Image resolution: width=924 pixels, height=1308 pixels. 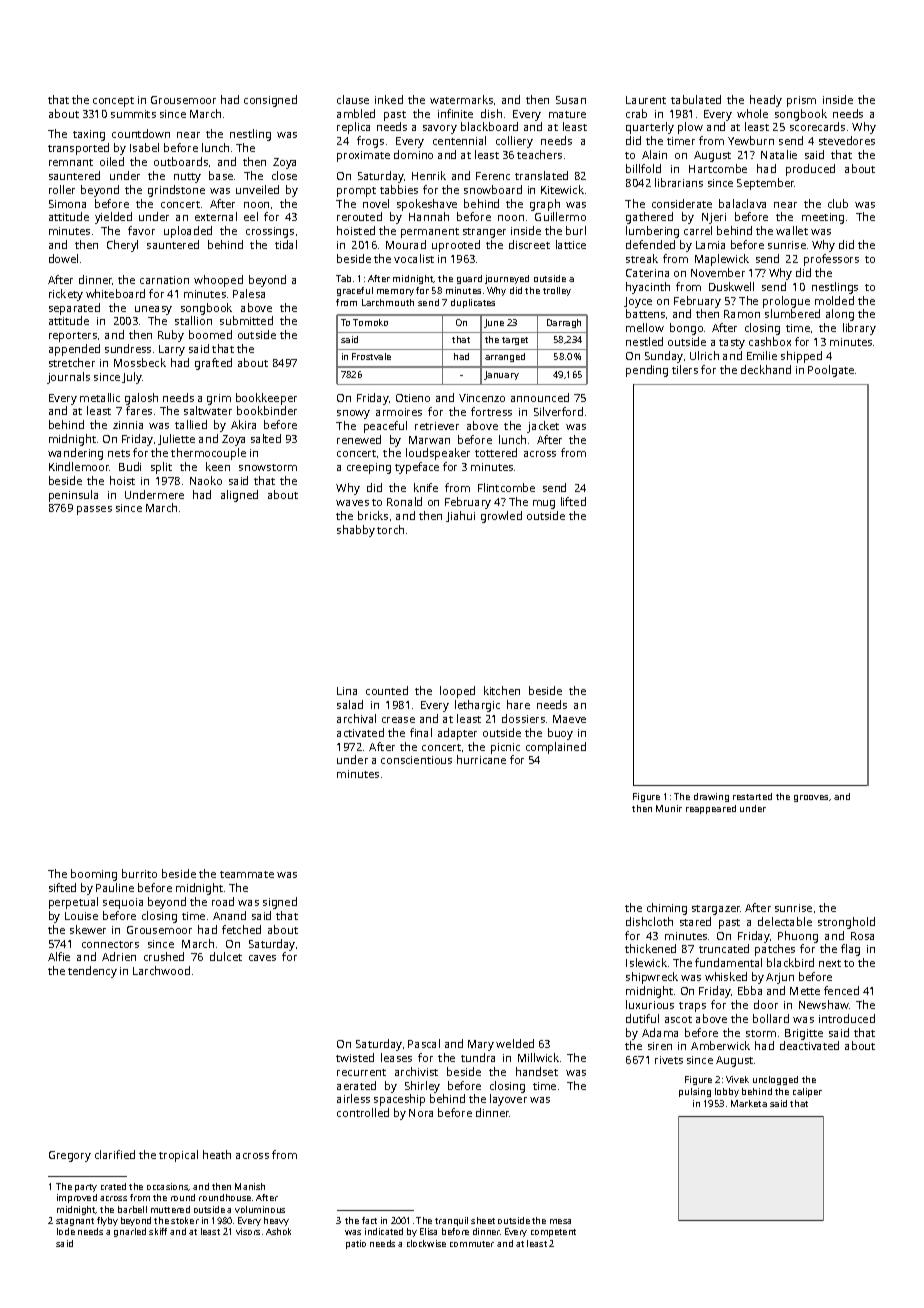 I want to click on growled, so click(x=501, y=517).
